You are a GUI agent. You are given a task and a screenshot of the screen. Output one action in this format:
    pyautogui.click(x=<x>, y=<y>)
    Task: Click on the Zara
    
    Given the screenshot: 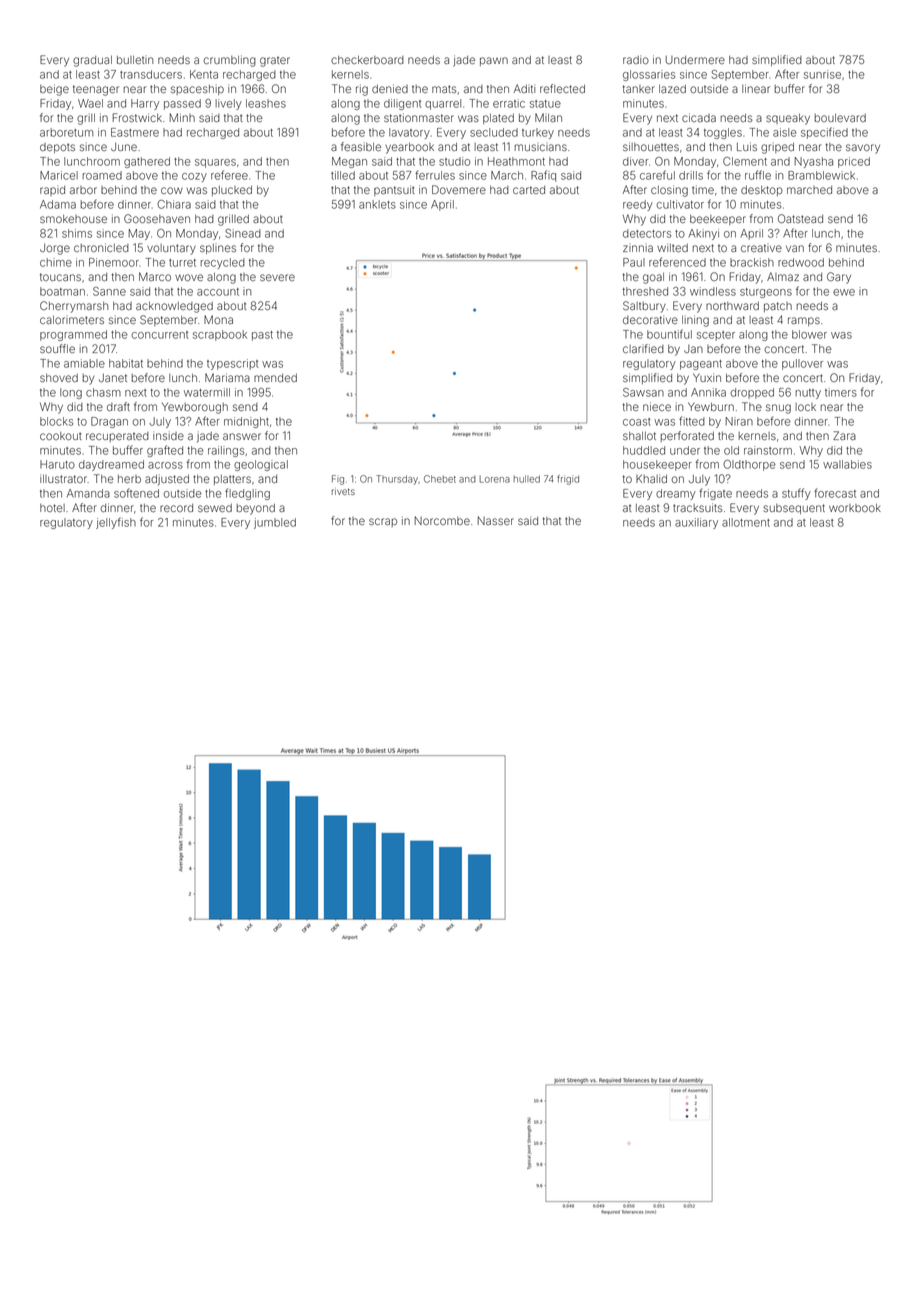 What is the action you would take?
    pyautogui.click(x=844, y=435)
